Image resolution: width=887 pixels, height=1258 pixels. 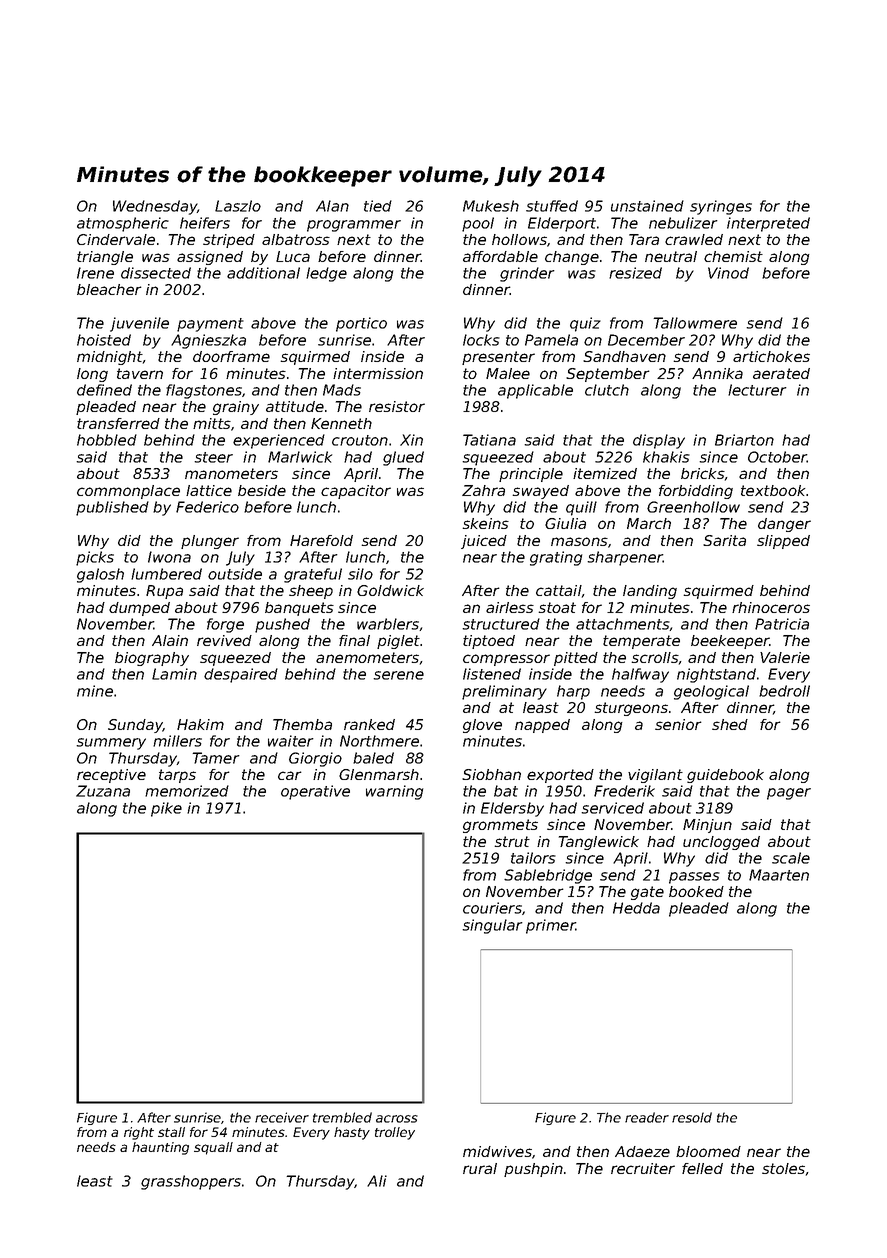 I want to click on Tanglewick, so click(x=599, y=843).
